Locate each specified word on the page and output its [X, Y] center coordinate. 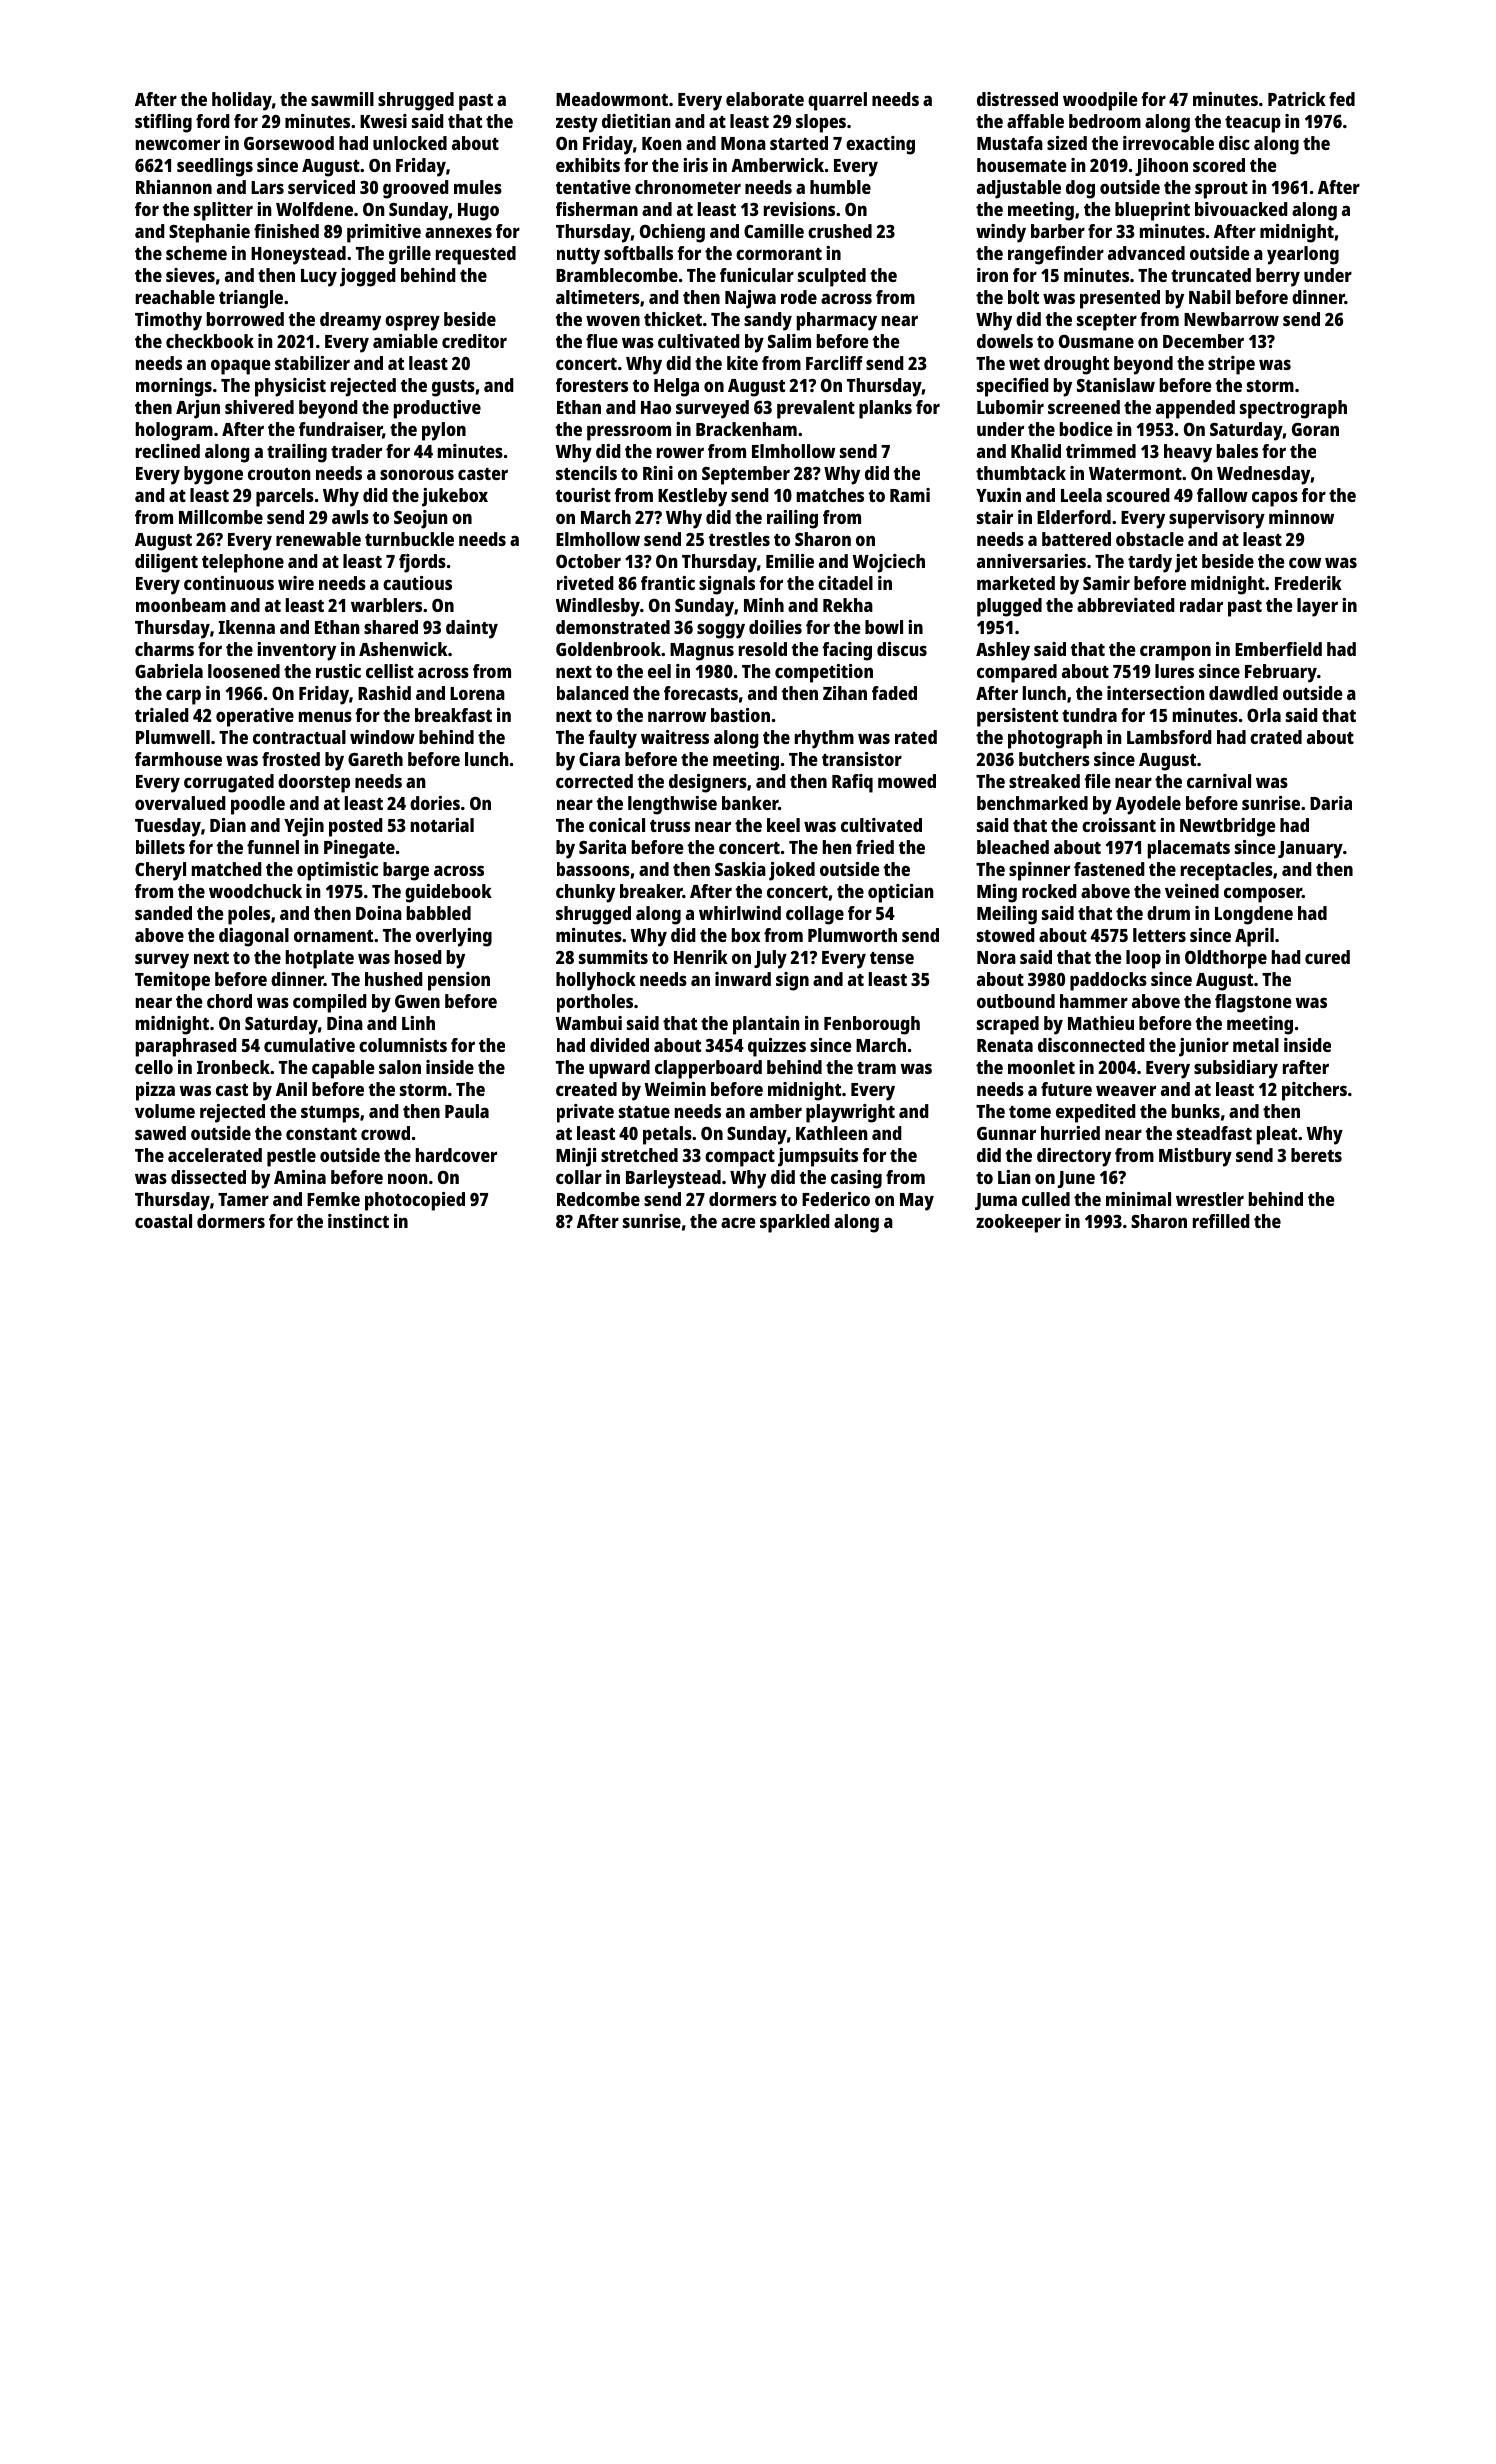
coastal [163, 1221]
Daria [1331, 803]
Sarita [602, 847]
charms [164, 649]
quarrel [837, 101]
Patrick [1297, 99]
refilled [1221, 1221]
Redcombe [598, 1199]
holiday [242, 101]
